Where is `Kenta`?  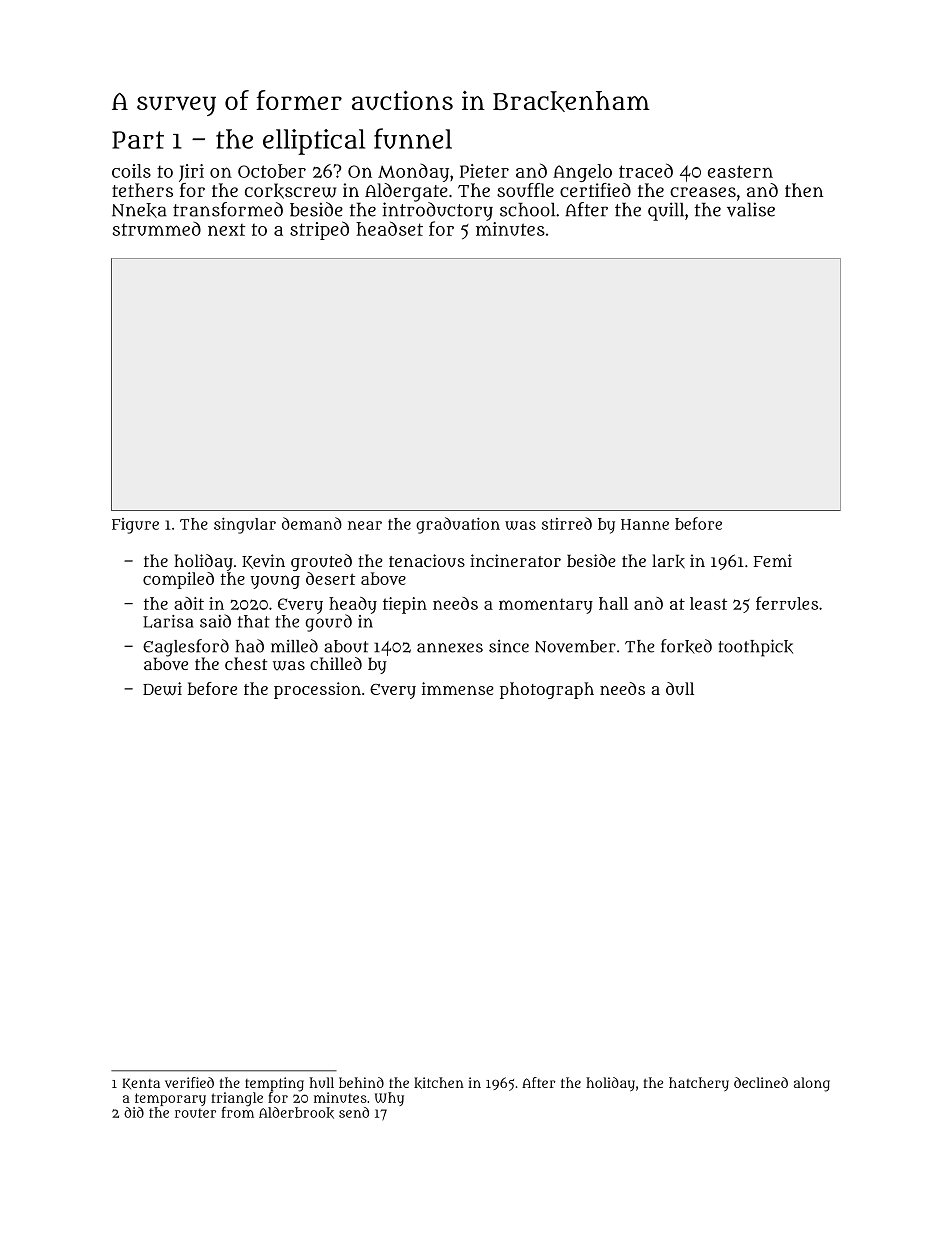 Kenta is located at coordinates (141, 1083).
